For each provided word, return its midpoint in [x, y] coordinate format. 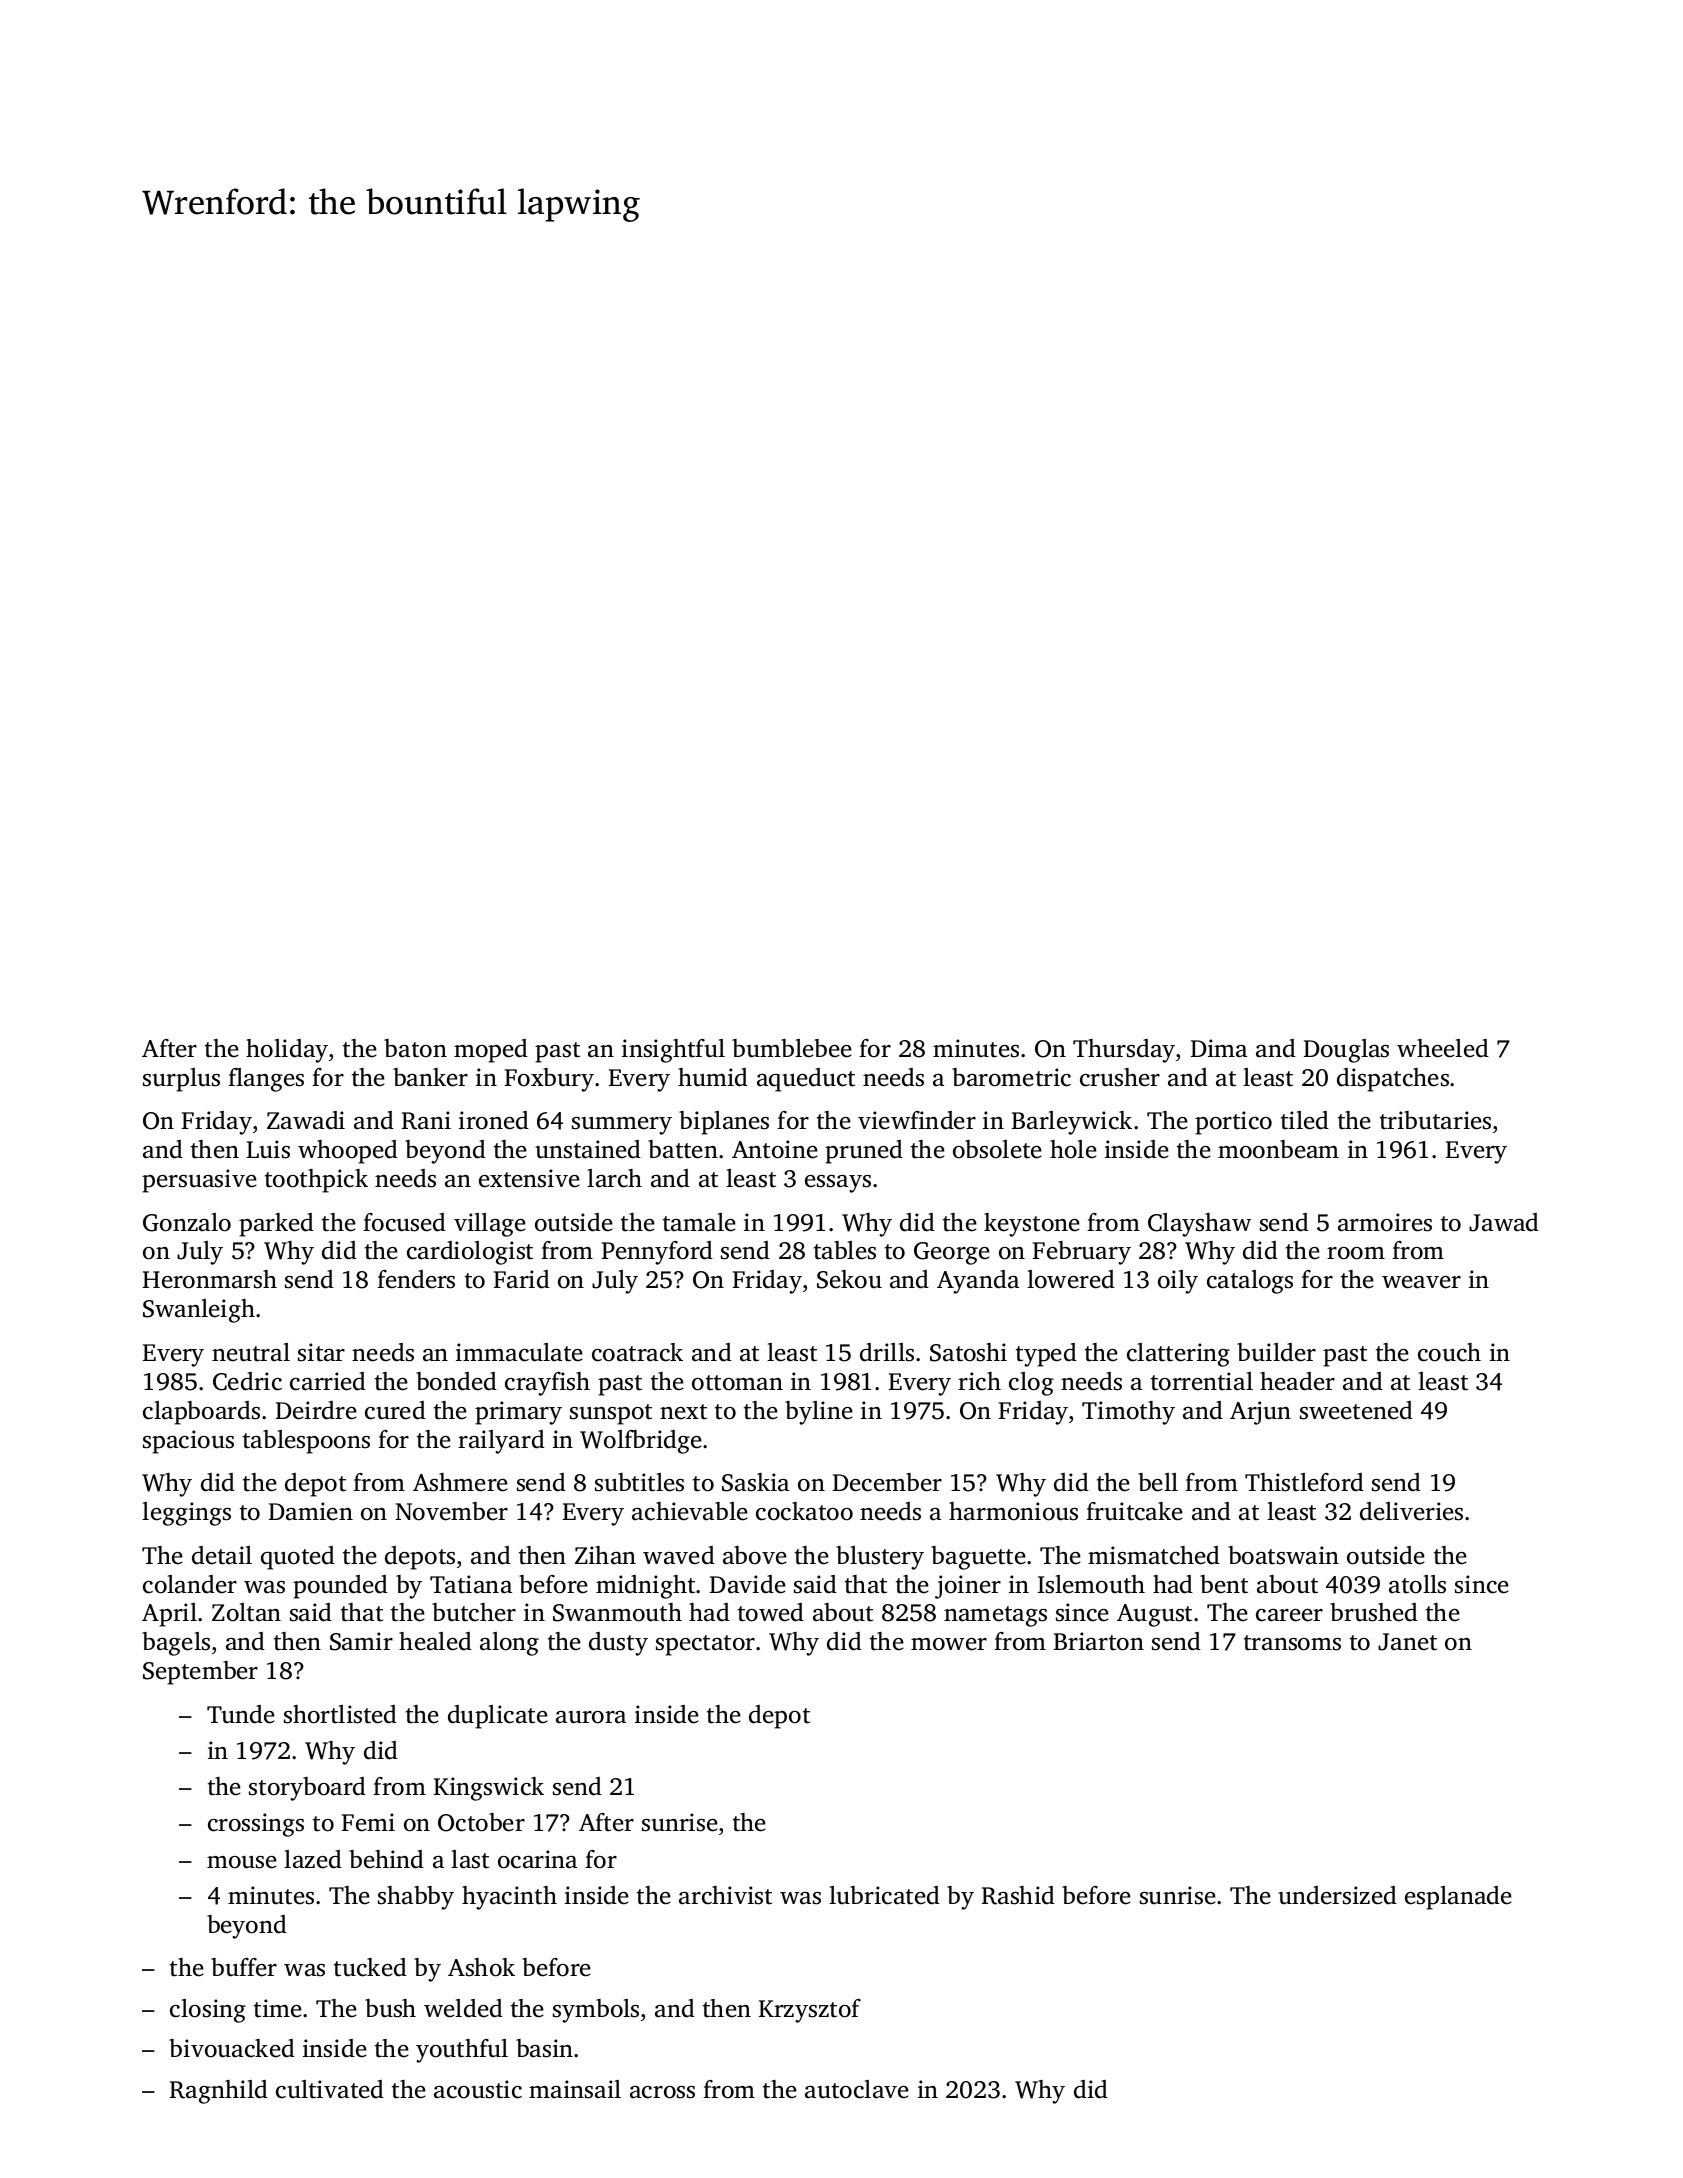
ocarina [537, 1859]
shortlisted [340, 1714]
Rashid [1018, 1895]
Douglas [1346, 1051]
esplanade [1458, 1898]
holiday [287, 1051]
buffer [244, 1967]
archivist [725, 1895]
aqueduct [806, 1080]
